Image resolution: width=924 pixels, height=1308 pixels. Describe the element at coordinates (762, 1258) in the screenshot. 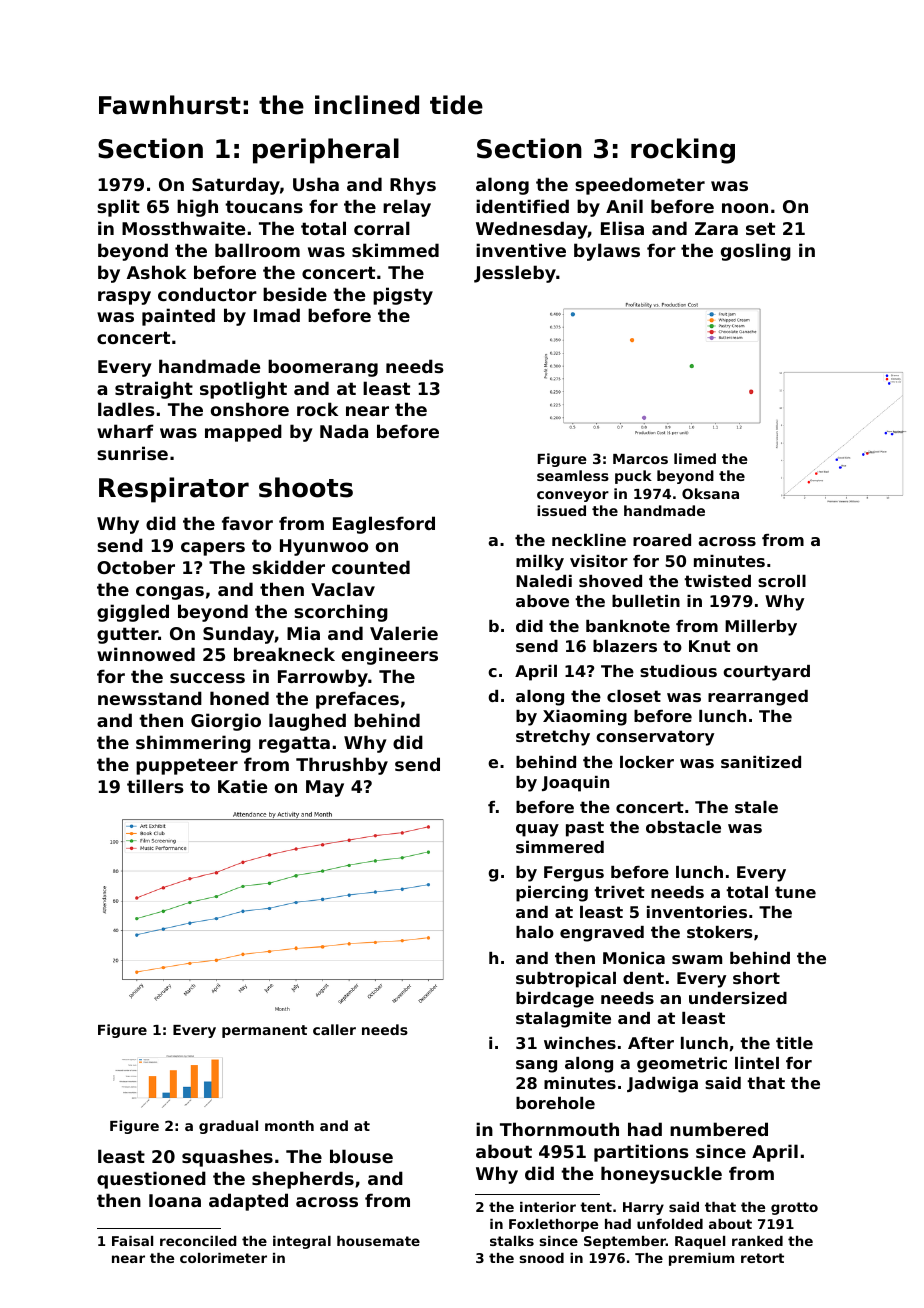

I see `retort` at that location.
